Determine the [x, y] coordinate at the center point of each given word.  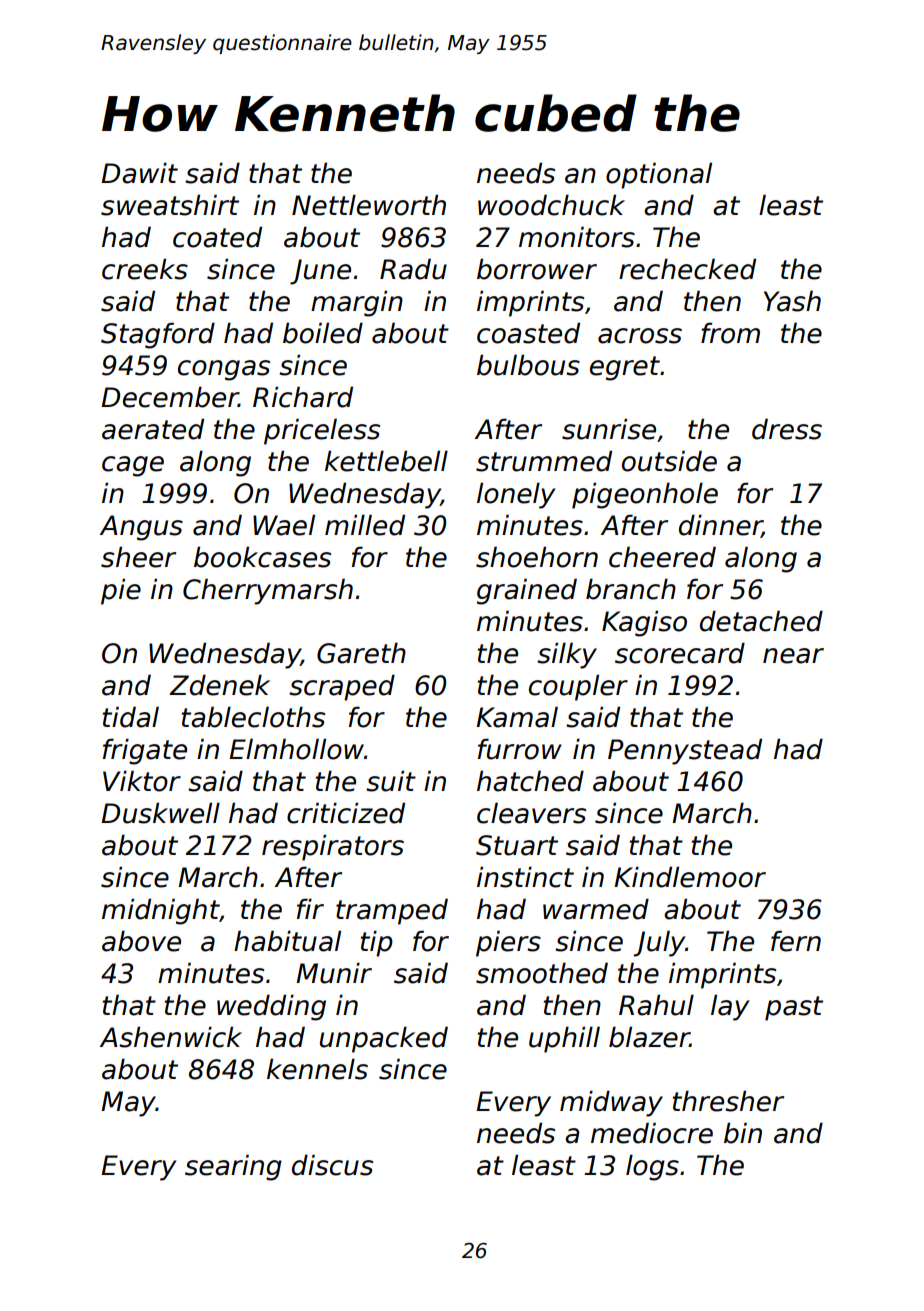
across [640, 336]
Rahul [656, 1005]
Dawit [139, 173]
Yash [792, 301]
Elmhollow [296, 749]
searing [233, 1167]
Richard [303, 397]
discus [332, 1165]
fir [310, 908]
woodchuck [551, 205]
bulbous [528, 365]
